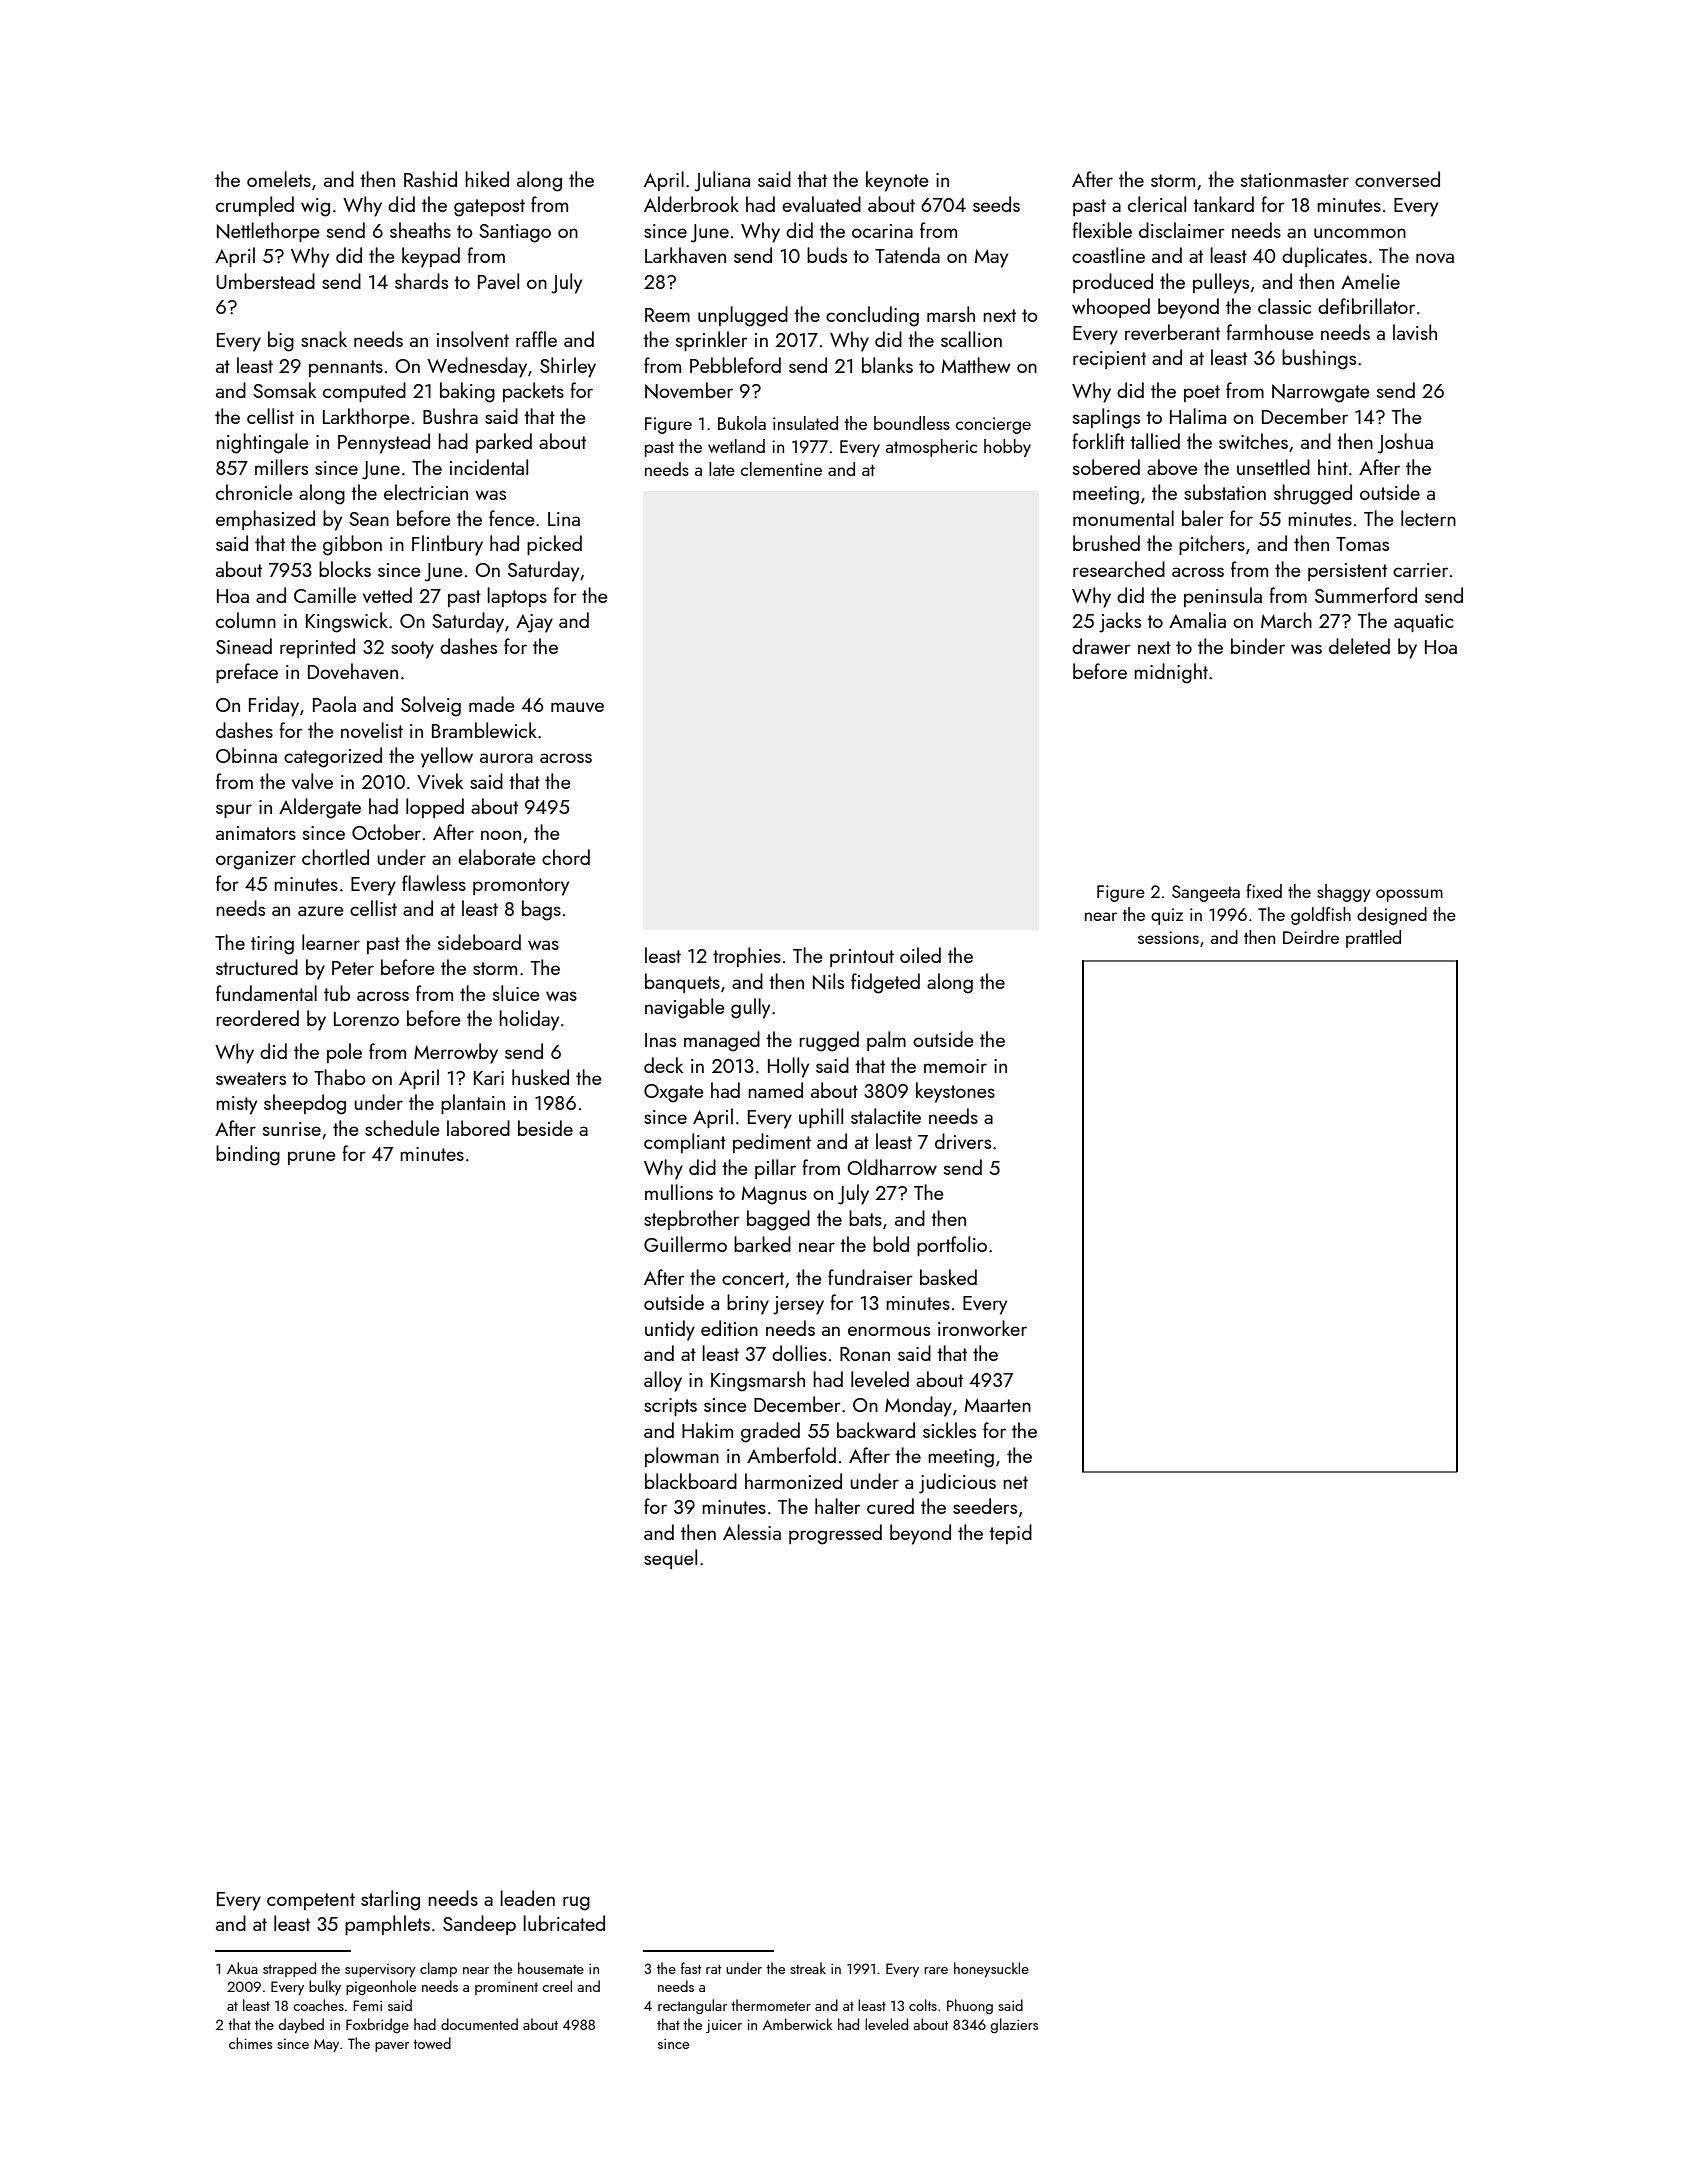 The image size is (1683, 2178). What do you see at coordinates (1273, 467) in the image?
I see `unsettled` at bounding box center [1273, 467].
